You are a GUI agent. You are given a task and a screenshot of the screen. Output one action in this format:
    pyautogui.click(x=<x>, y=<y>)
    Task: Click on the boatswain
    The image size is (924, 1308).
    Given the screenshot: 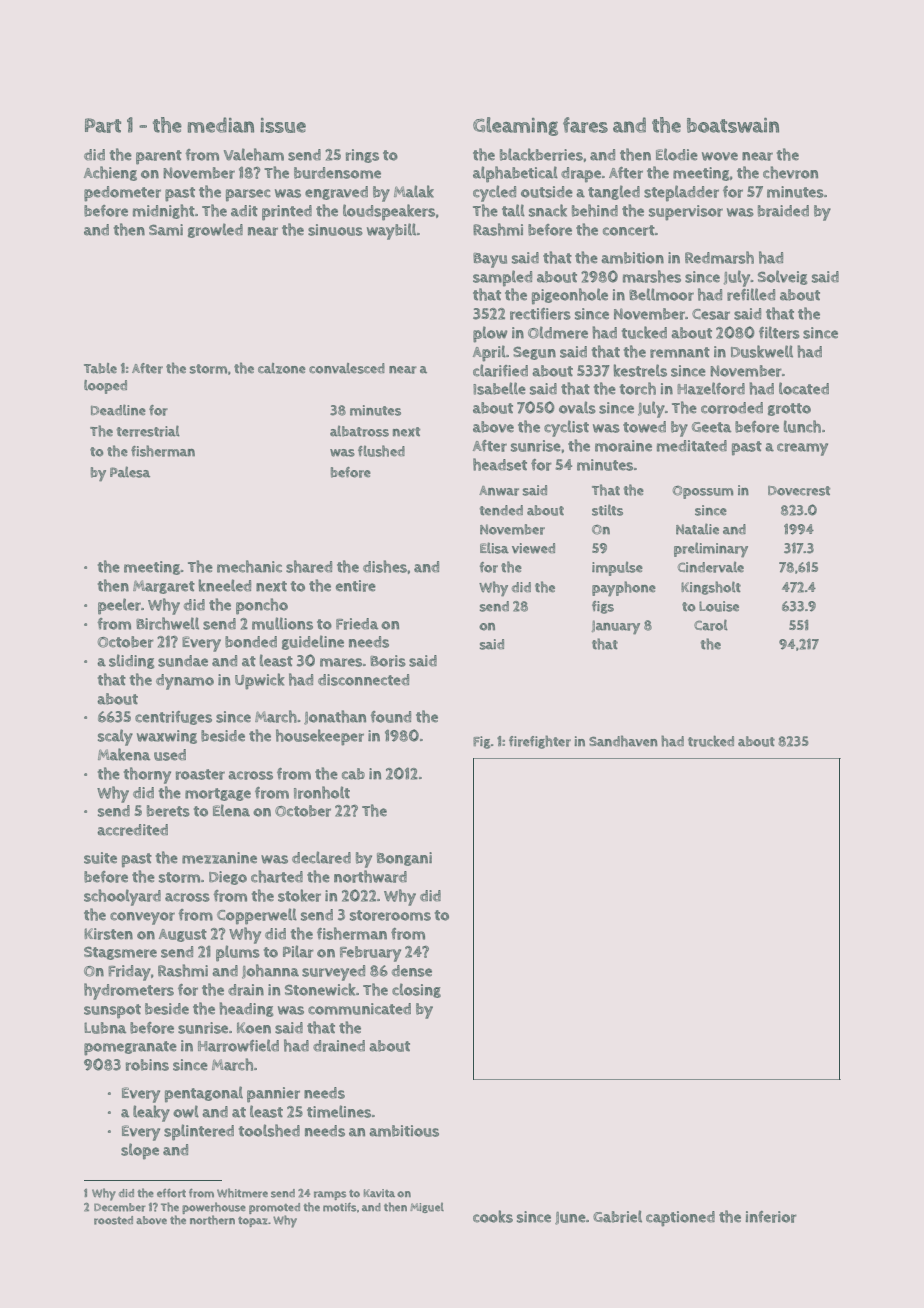 What is the action you would take?
    pyautogui.click(x=733, y=125)
